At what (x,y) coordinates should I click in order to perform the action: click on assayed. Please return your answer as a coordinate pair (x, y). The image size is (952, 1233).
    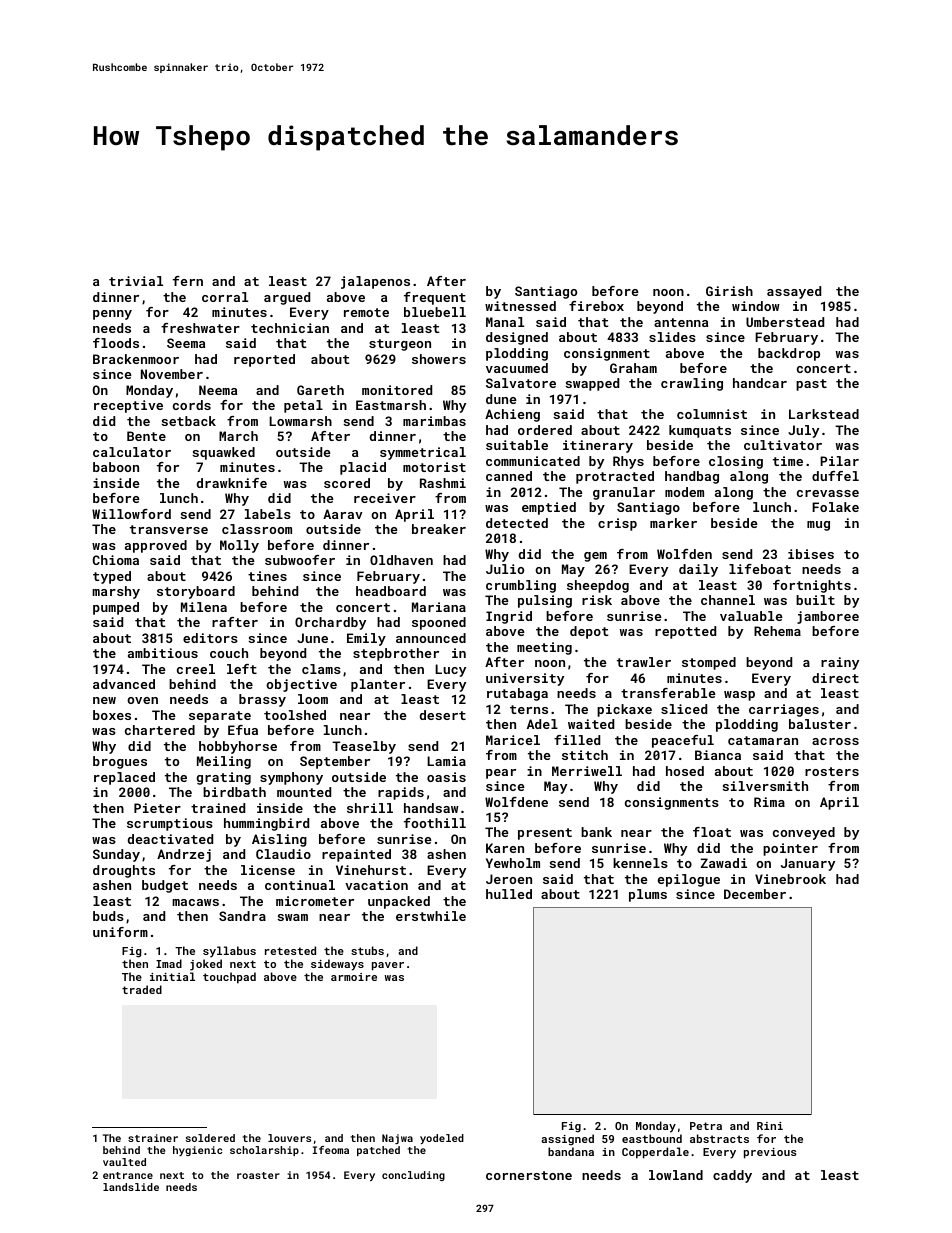
    Looking at the image, I should click on (794, 292).
